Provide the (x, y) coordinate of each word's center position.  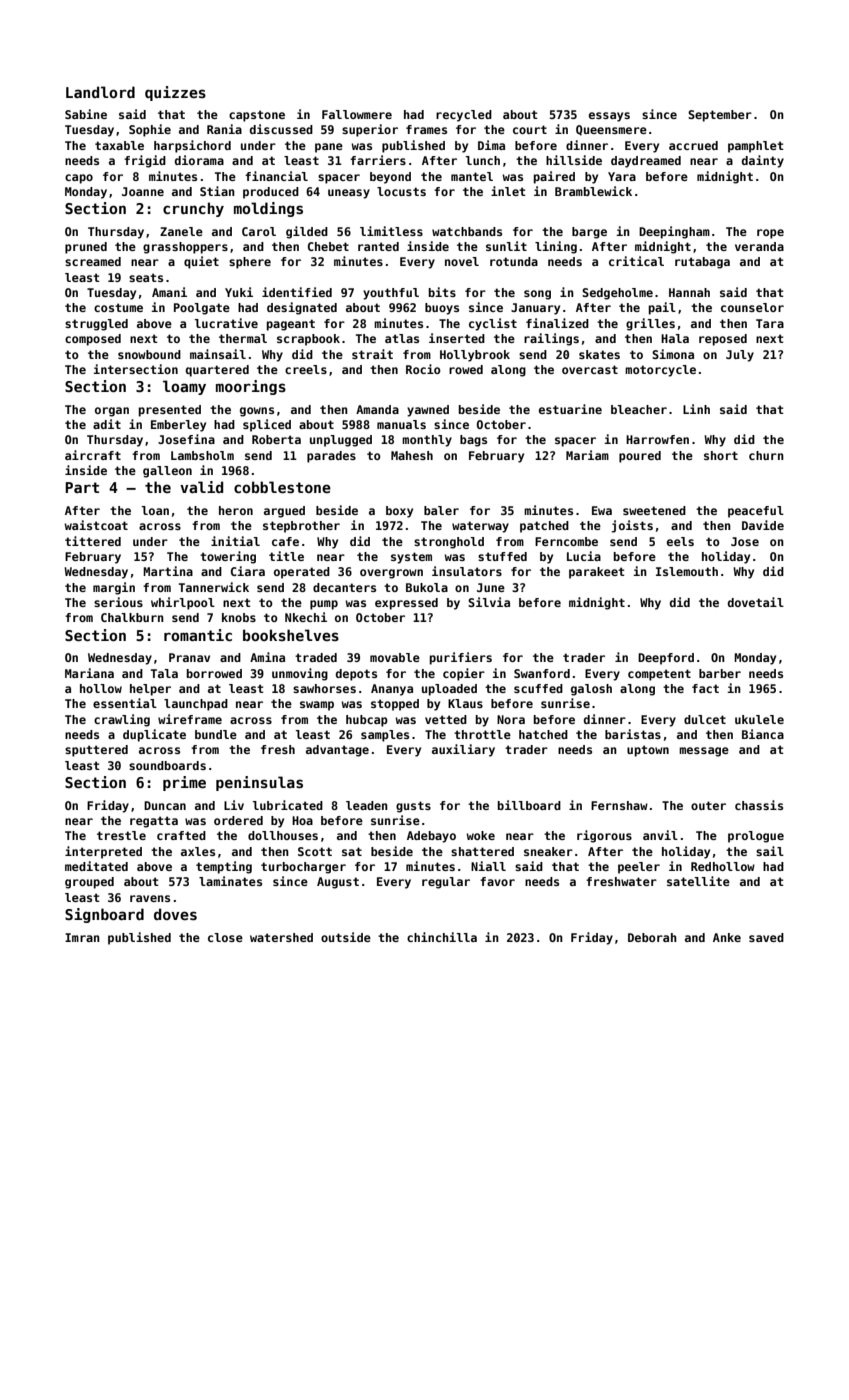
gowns (257, 412)
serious (118, 602)
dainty (763, 161)
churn (766, 455)
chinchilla (442, 937)
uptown (648, 751)
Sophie (150, 130)
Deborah (652, 937)
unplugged (341, 441)
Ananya (392, 690)
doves (175, 914)
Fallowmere (357, 114)
